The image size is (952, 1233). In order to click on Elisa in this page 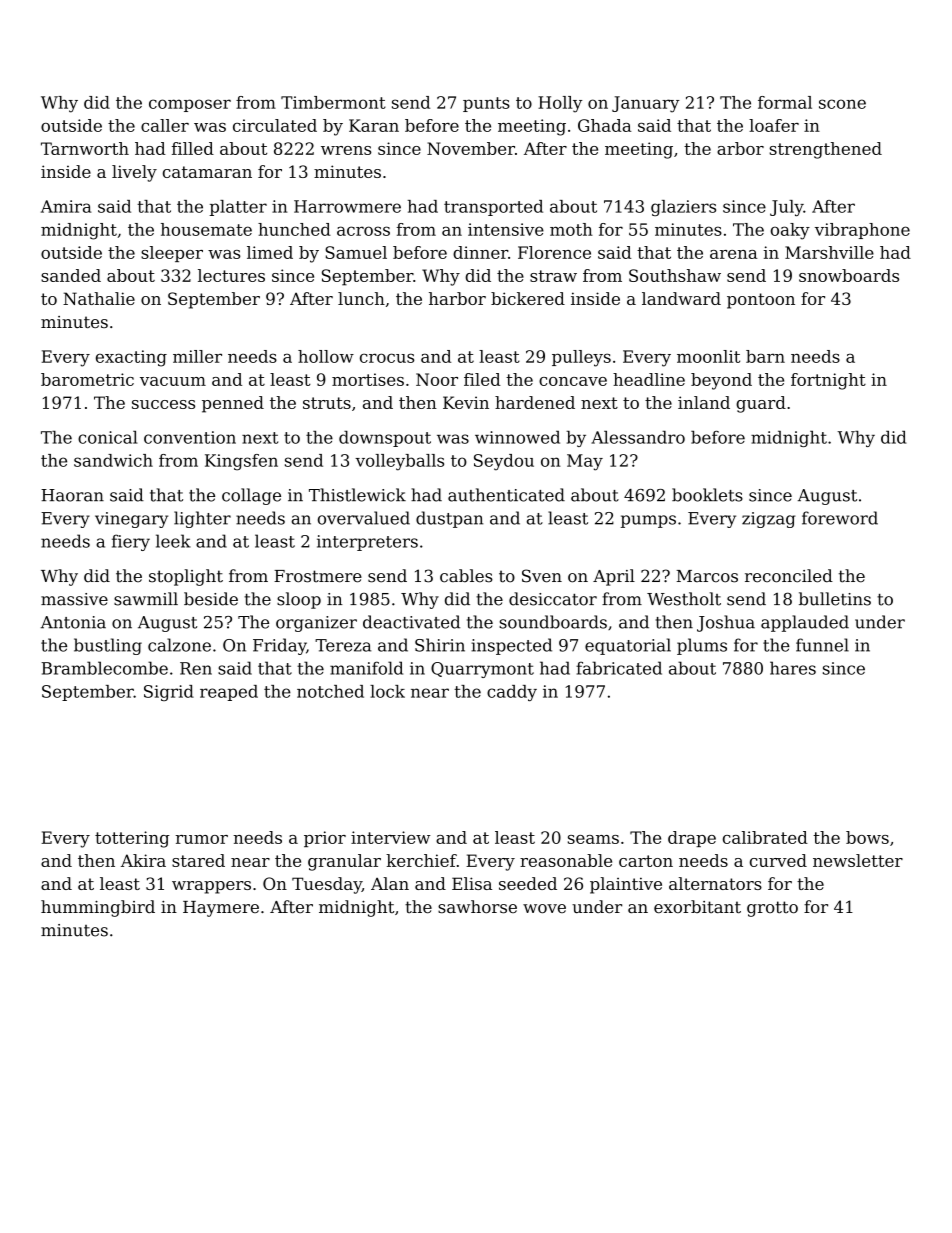, I will do `click(472, 883)`.
